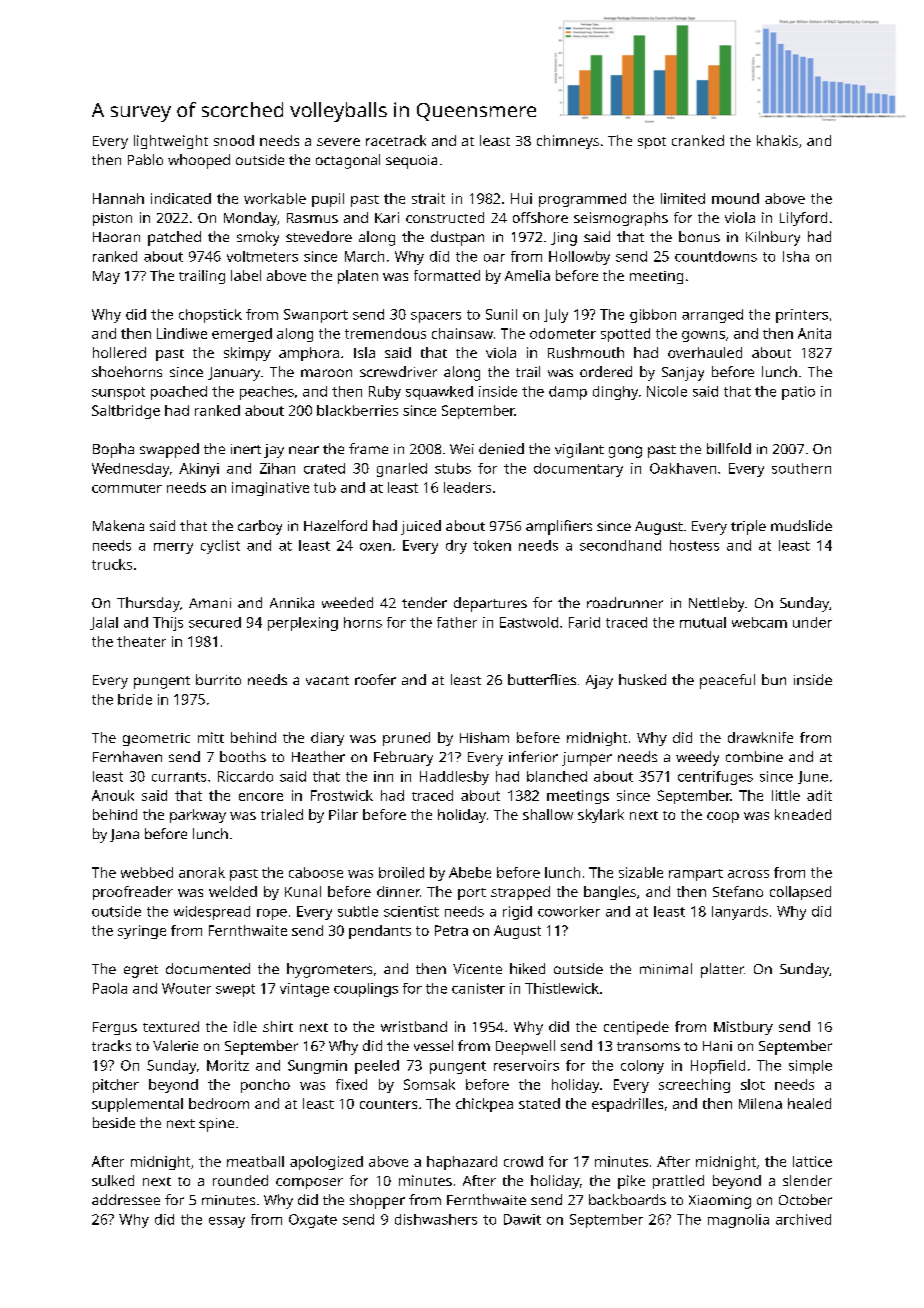 Image resolution: width=924 pixels, height=1308 pixels. I want to click on minimal, so click(666, 968).
